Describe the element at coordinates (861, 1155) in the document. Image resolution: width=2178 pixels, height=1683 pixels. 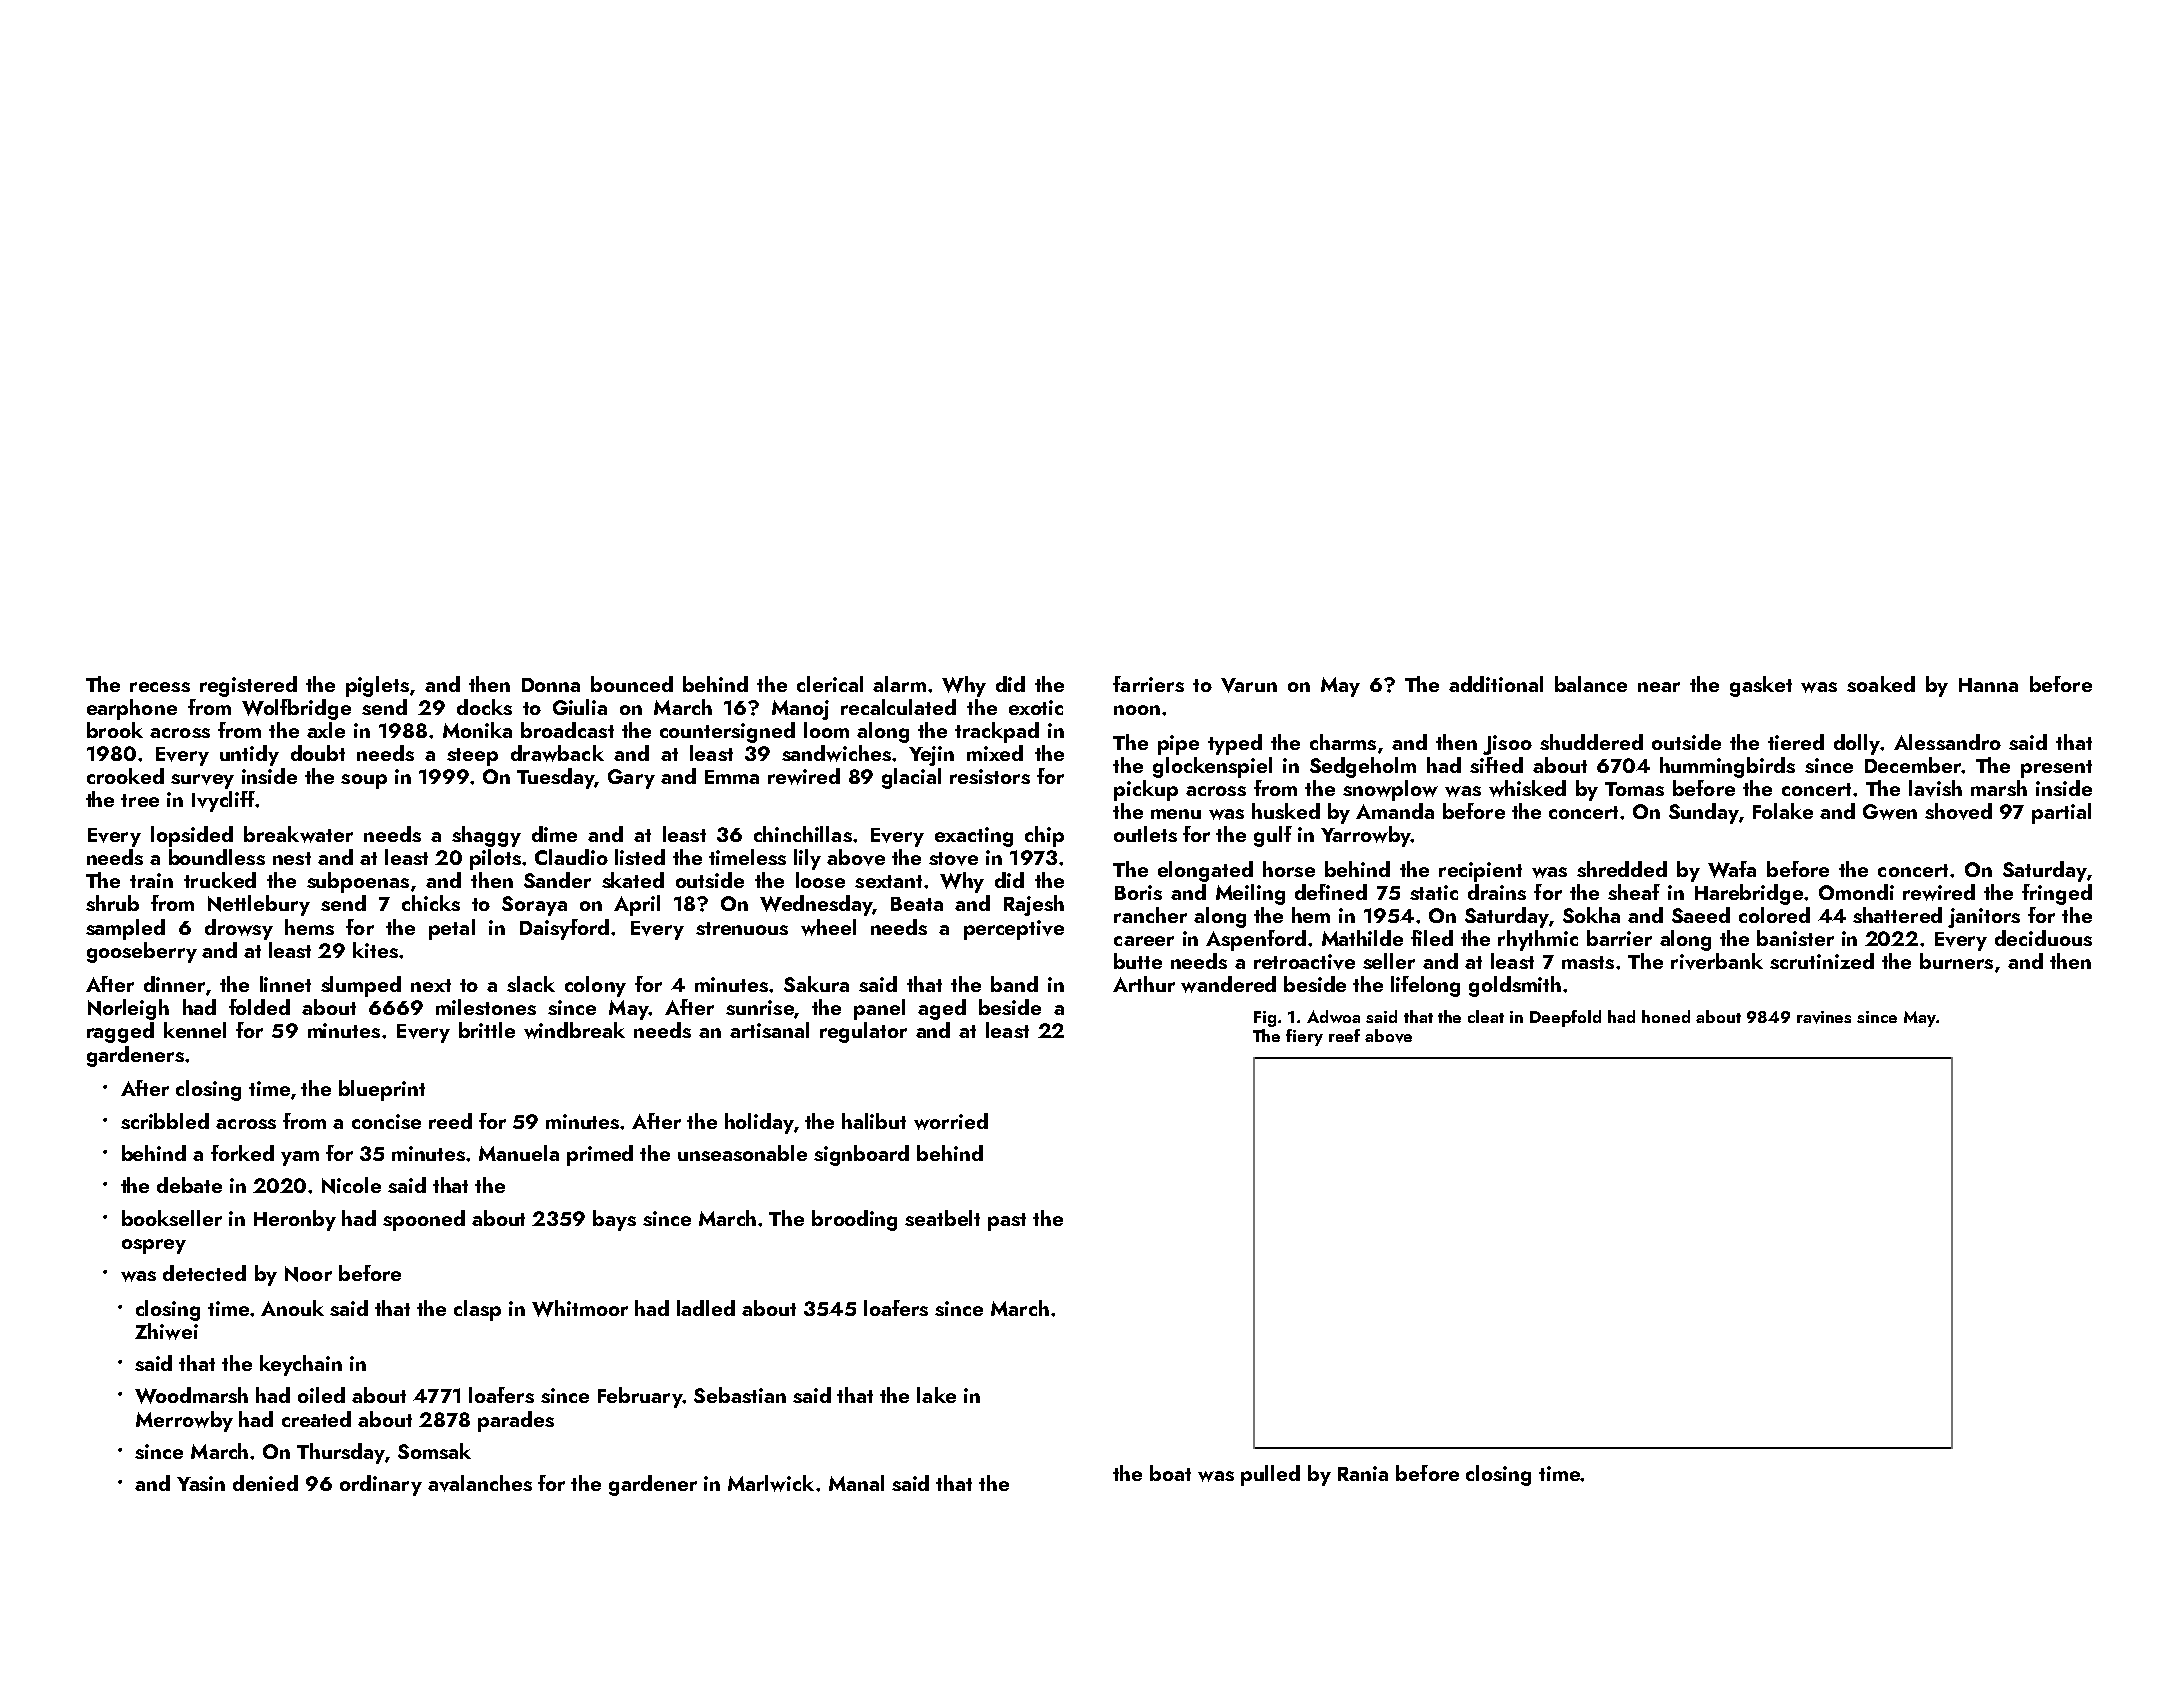
I see `signboard` at that location.
